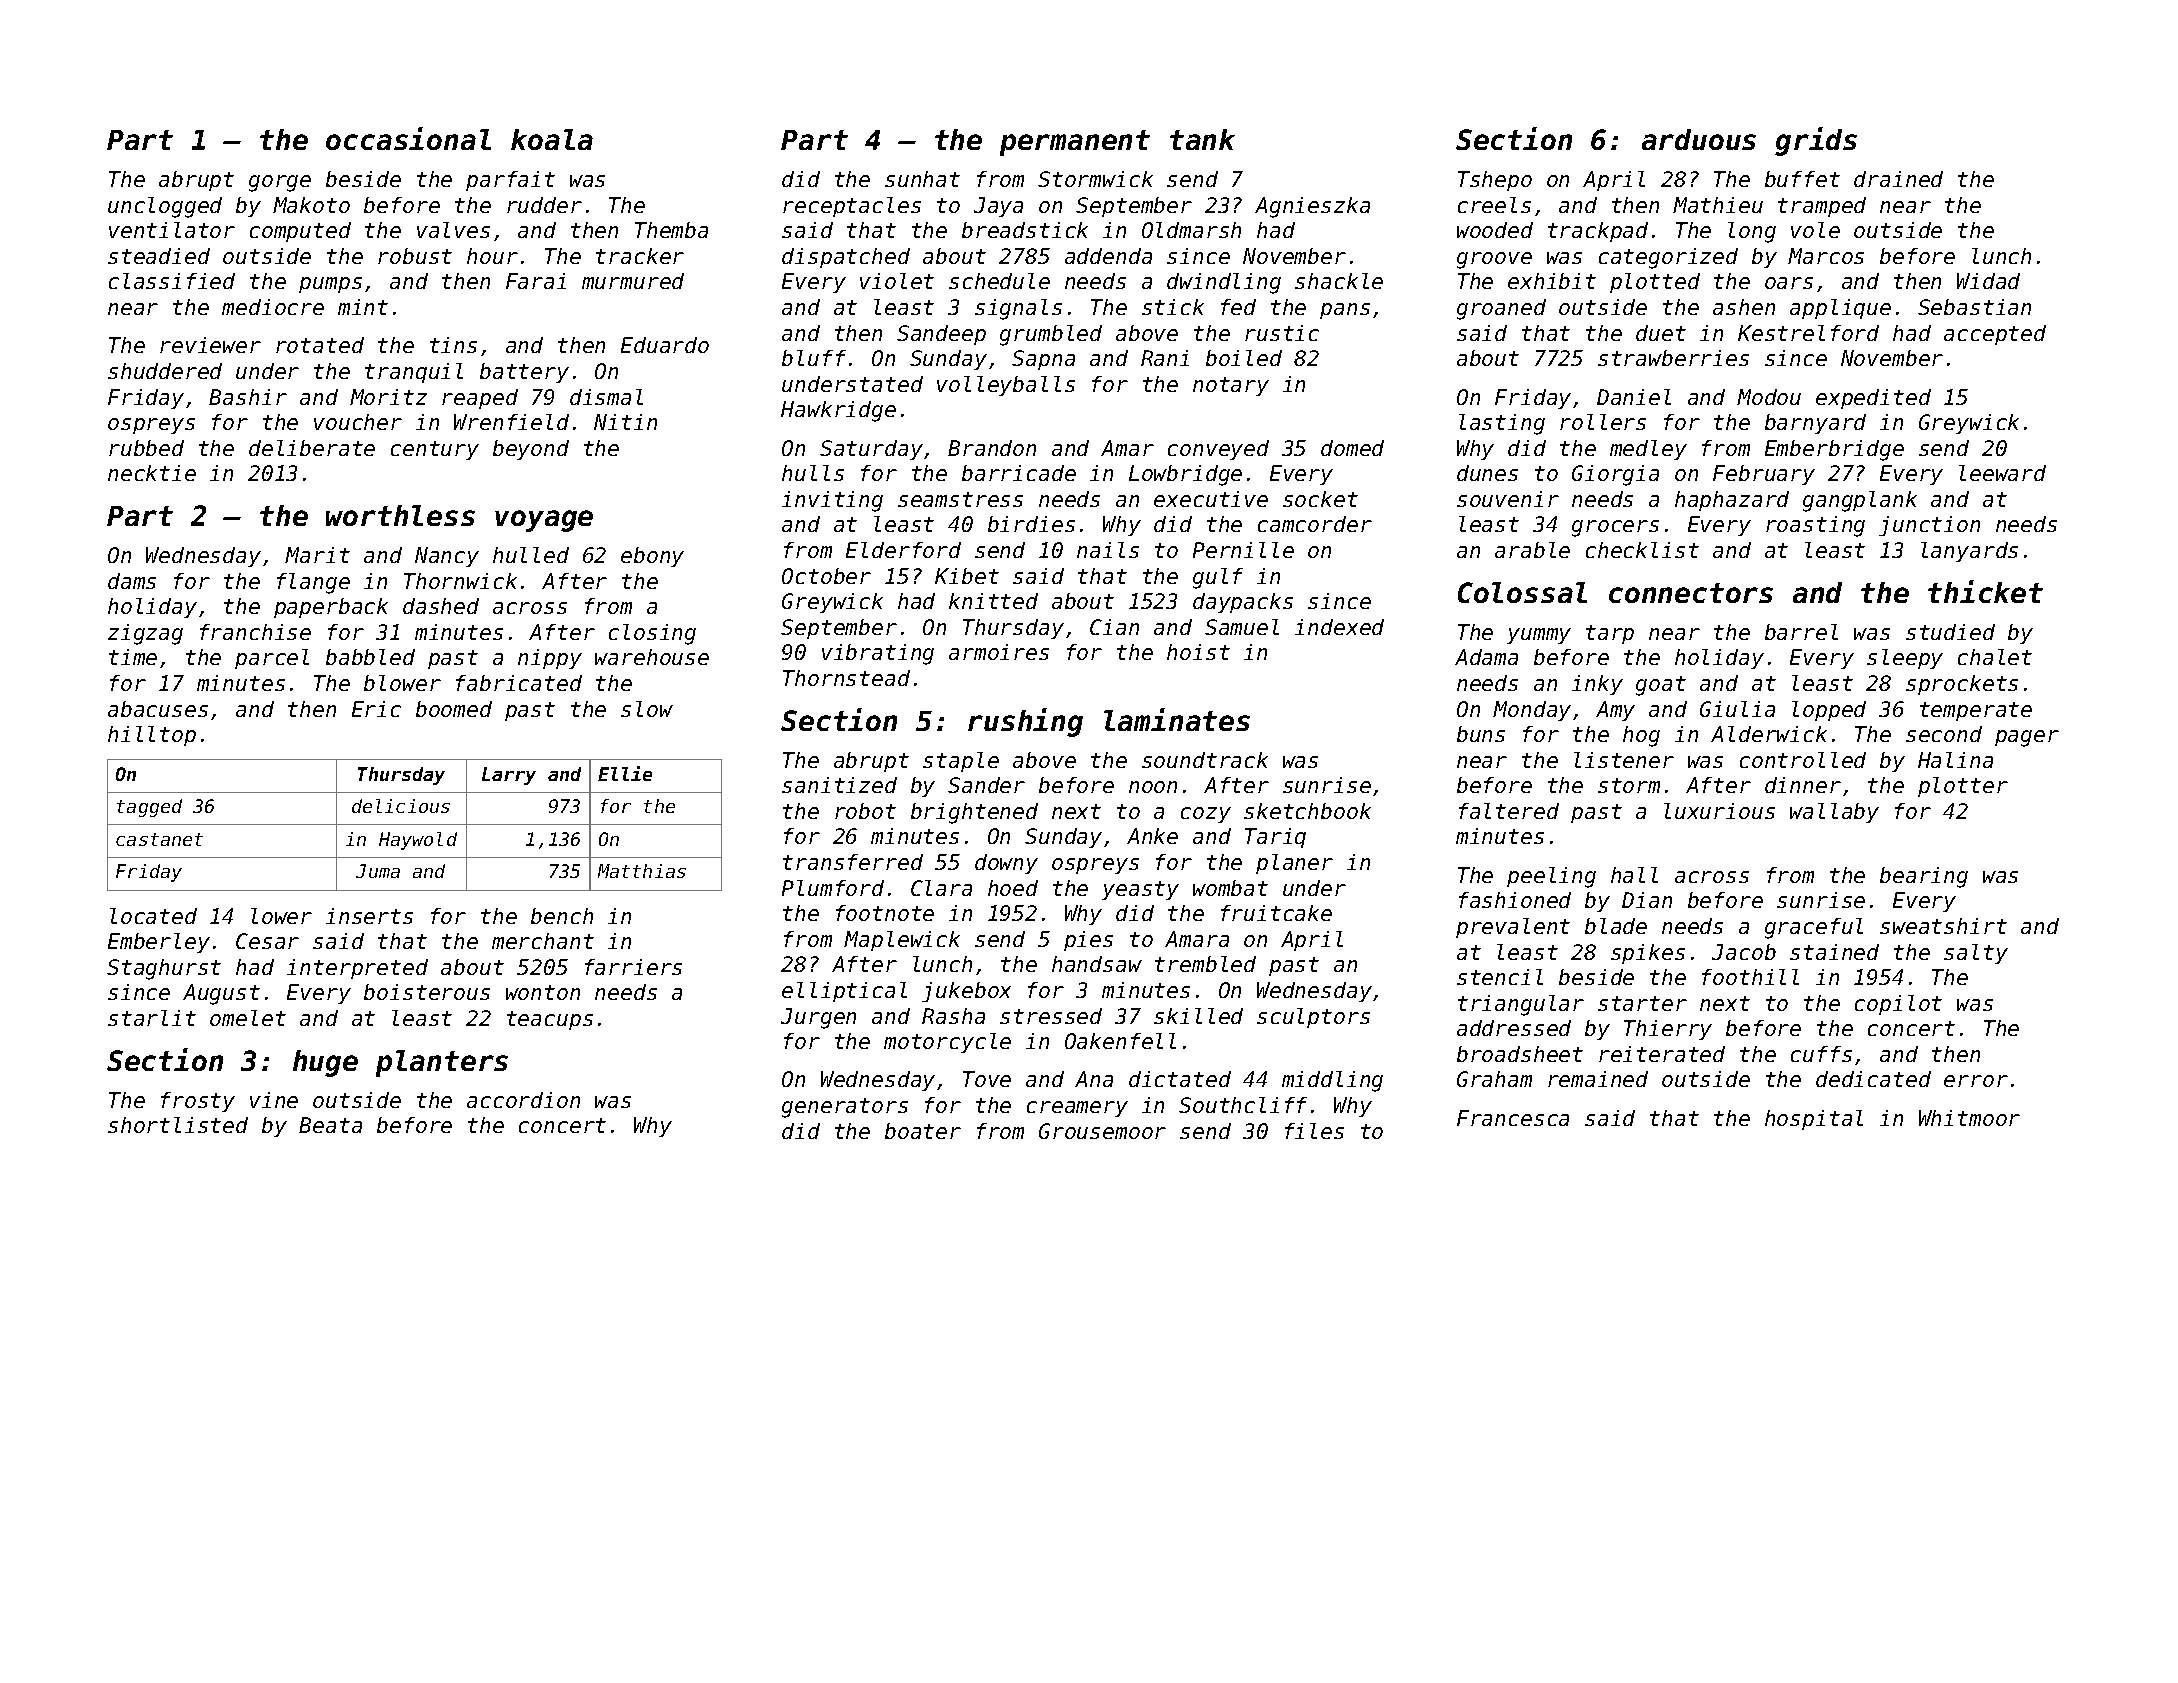 This screenshot has width=2178, height=1683. Describe the element at coordinates (442, 1063) in the screenshot. I see `planters` at that location.
